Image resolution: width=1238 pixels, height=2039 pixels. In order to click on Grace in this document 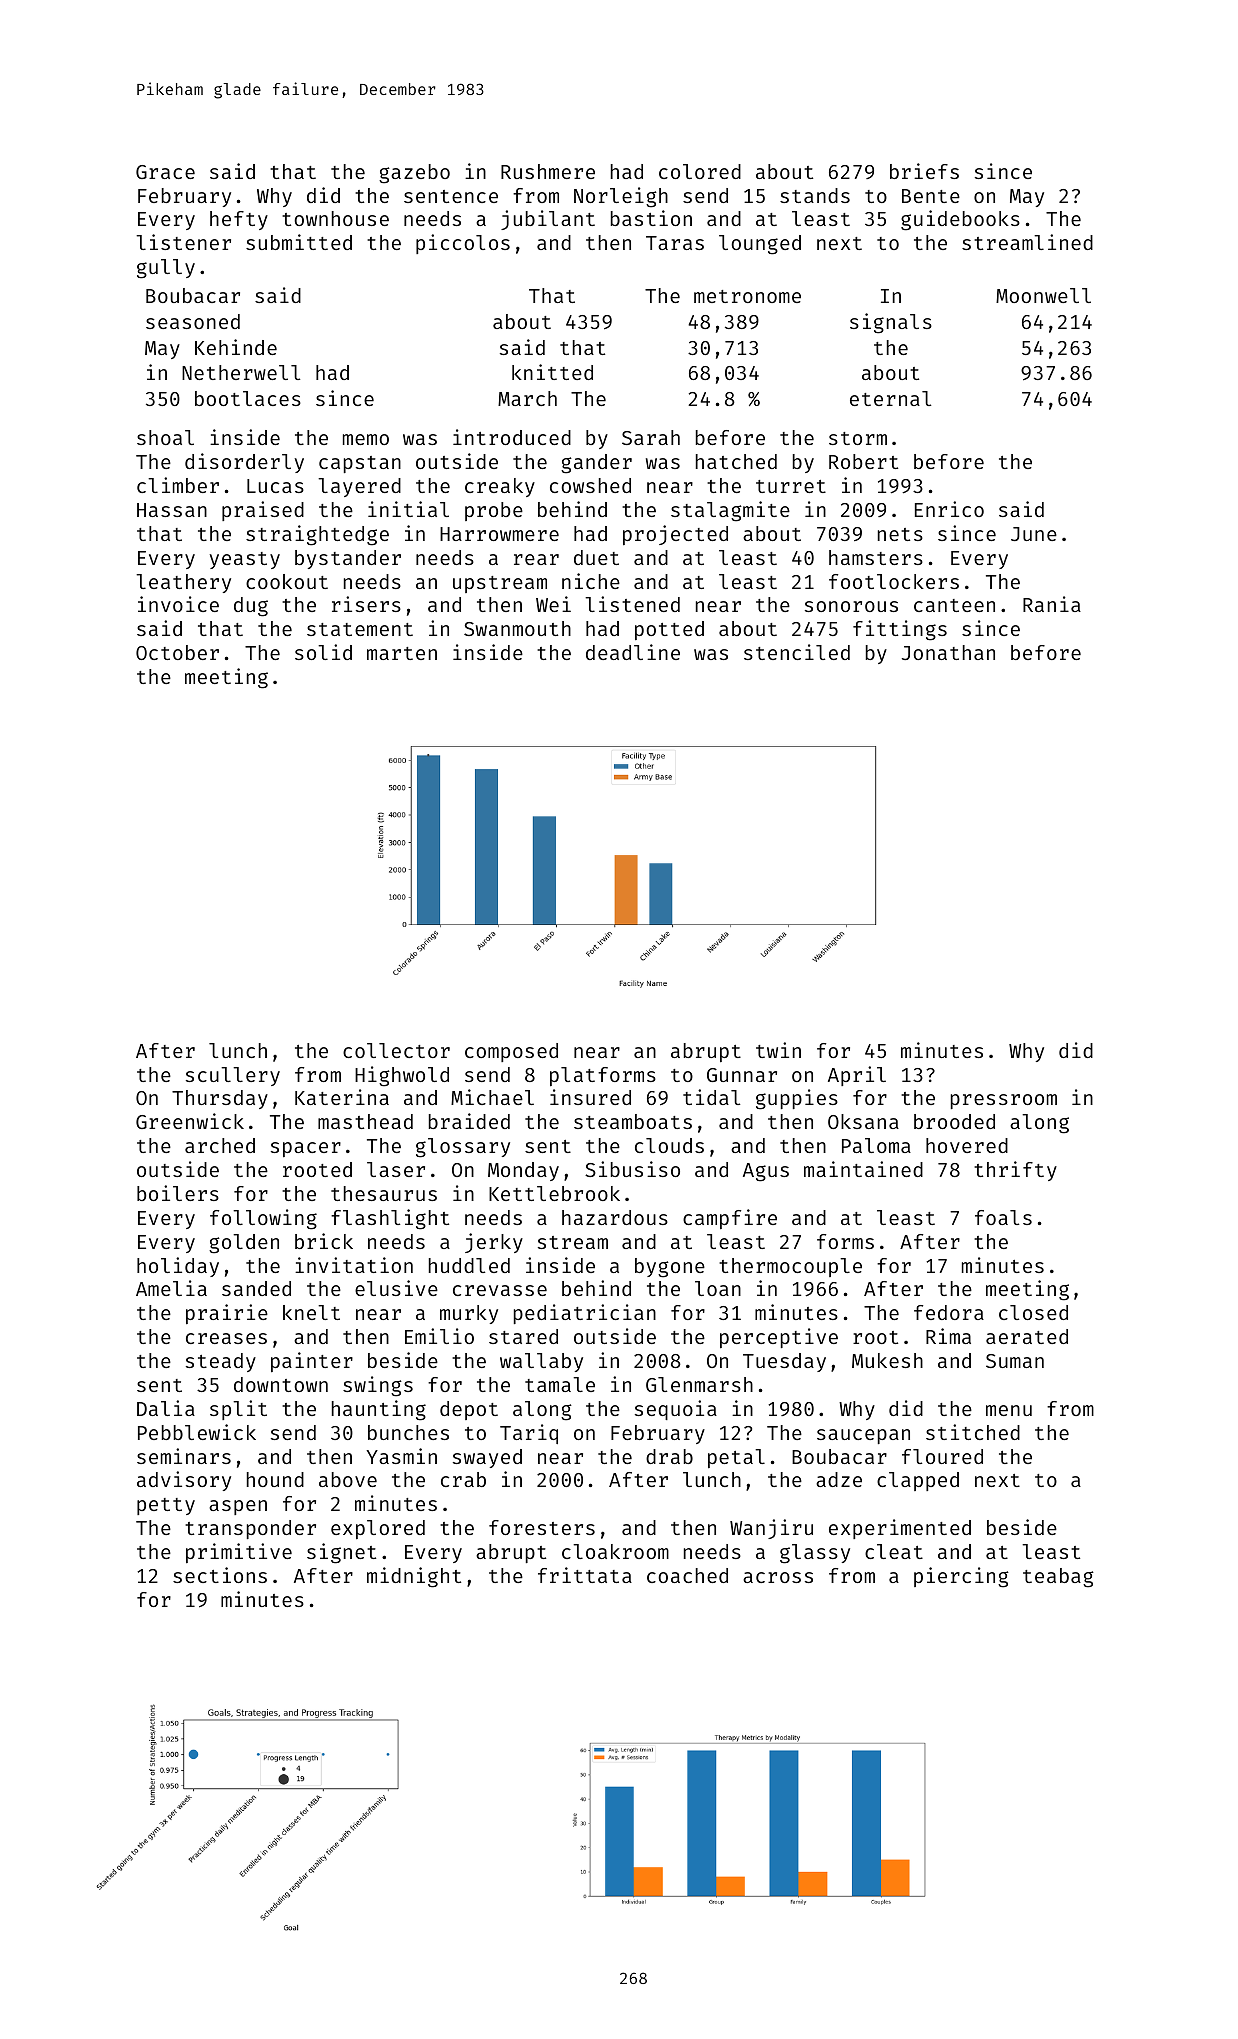, I will do `click(165, 172)`.
